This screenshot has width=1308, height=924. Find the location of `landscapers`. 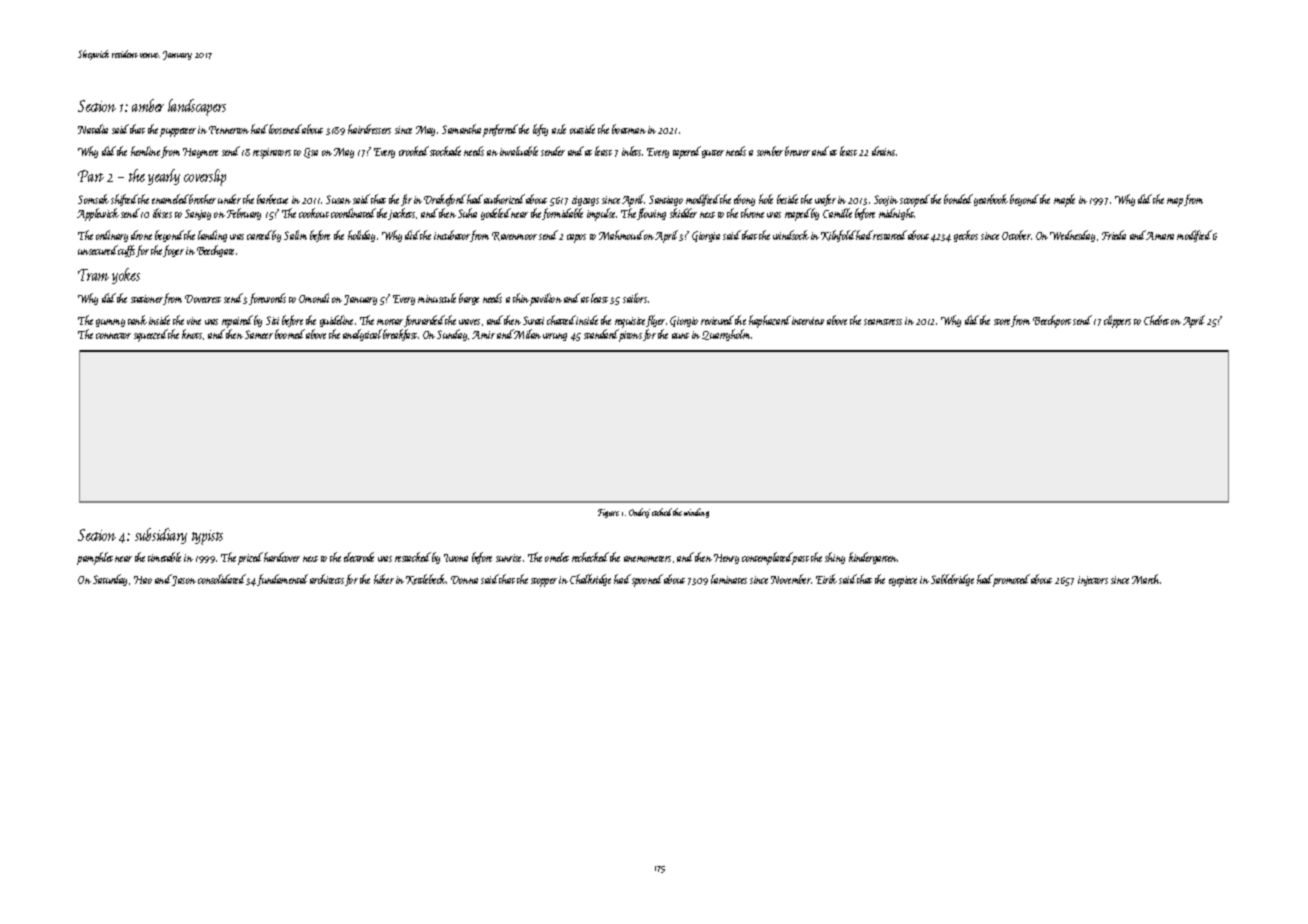

landscapers is located at coordinates (197, 107).
